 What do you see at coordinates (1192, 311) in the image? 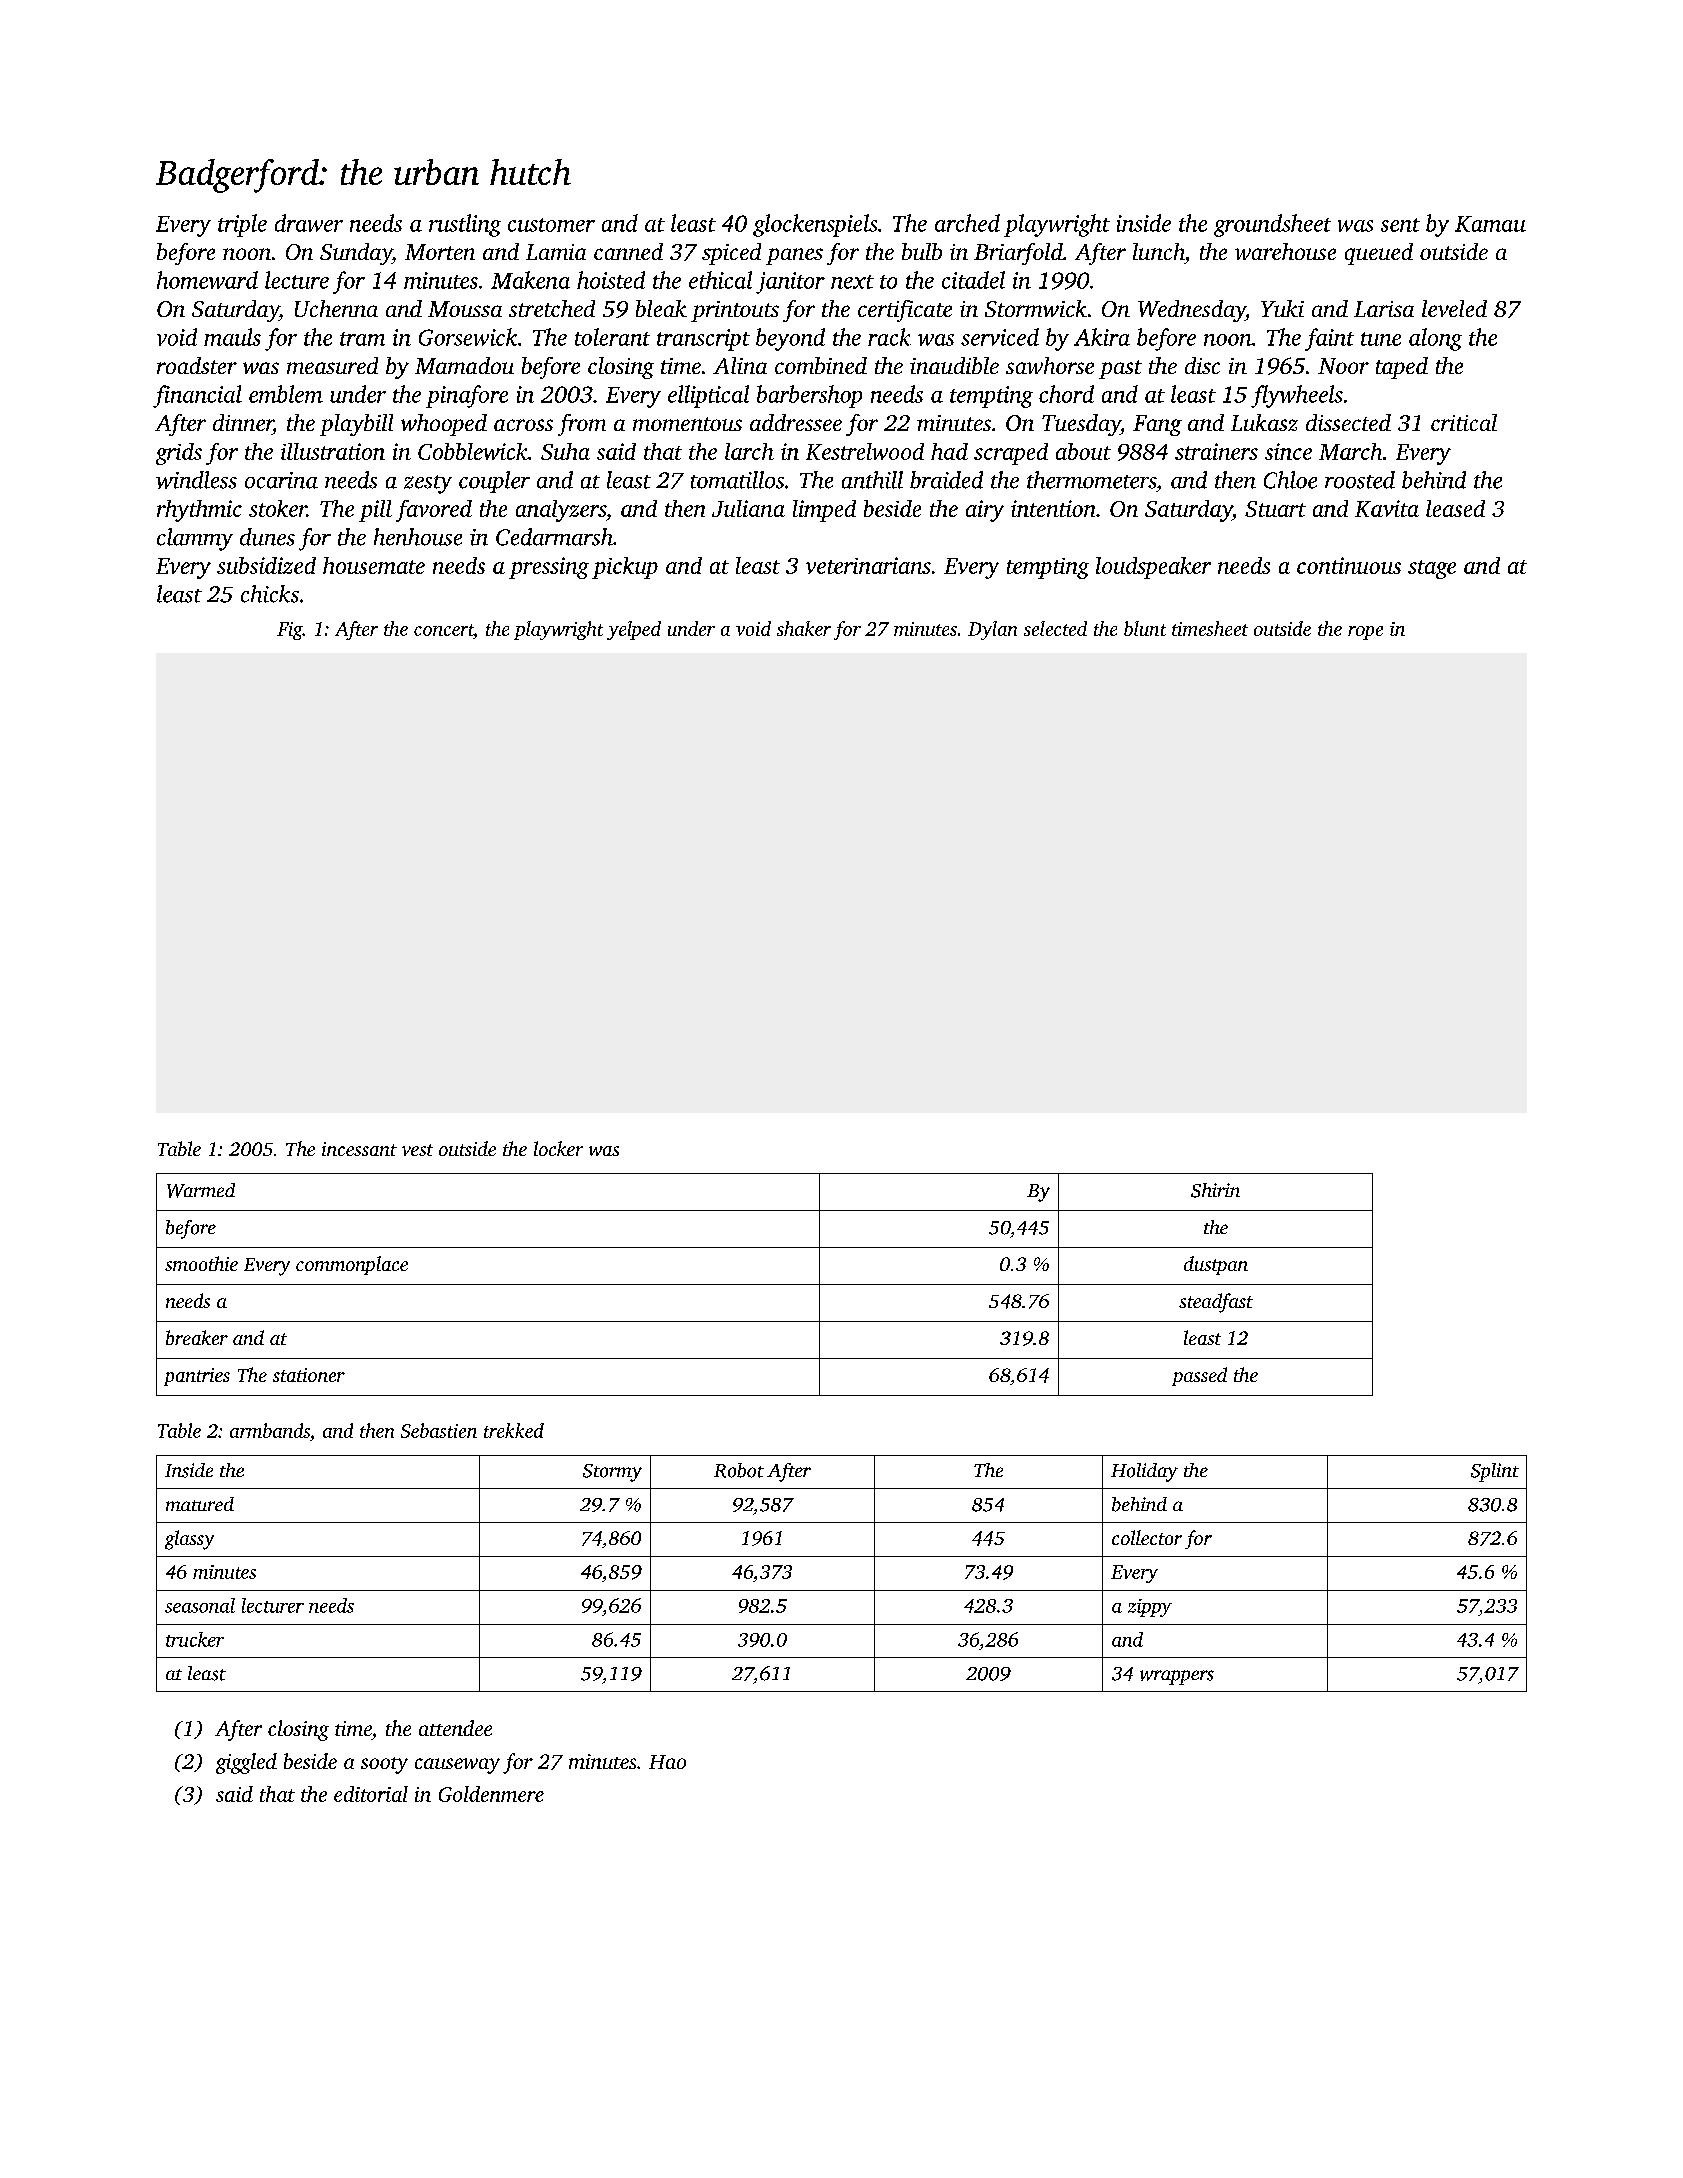
I see `Wednesday` at bounding box center [1192, 311].
